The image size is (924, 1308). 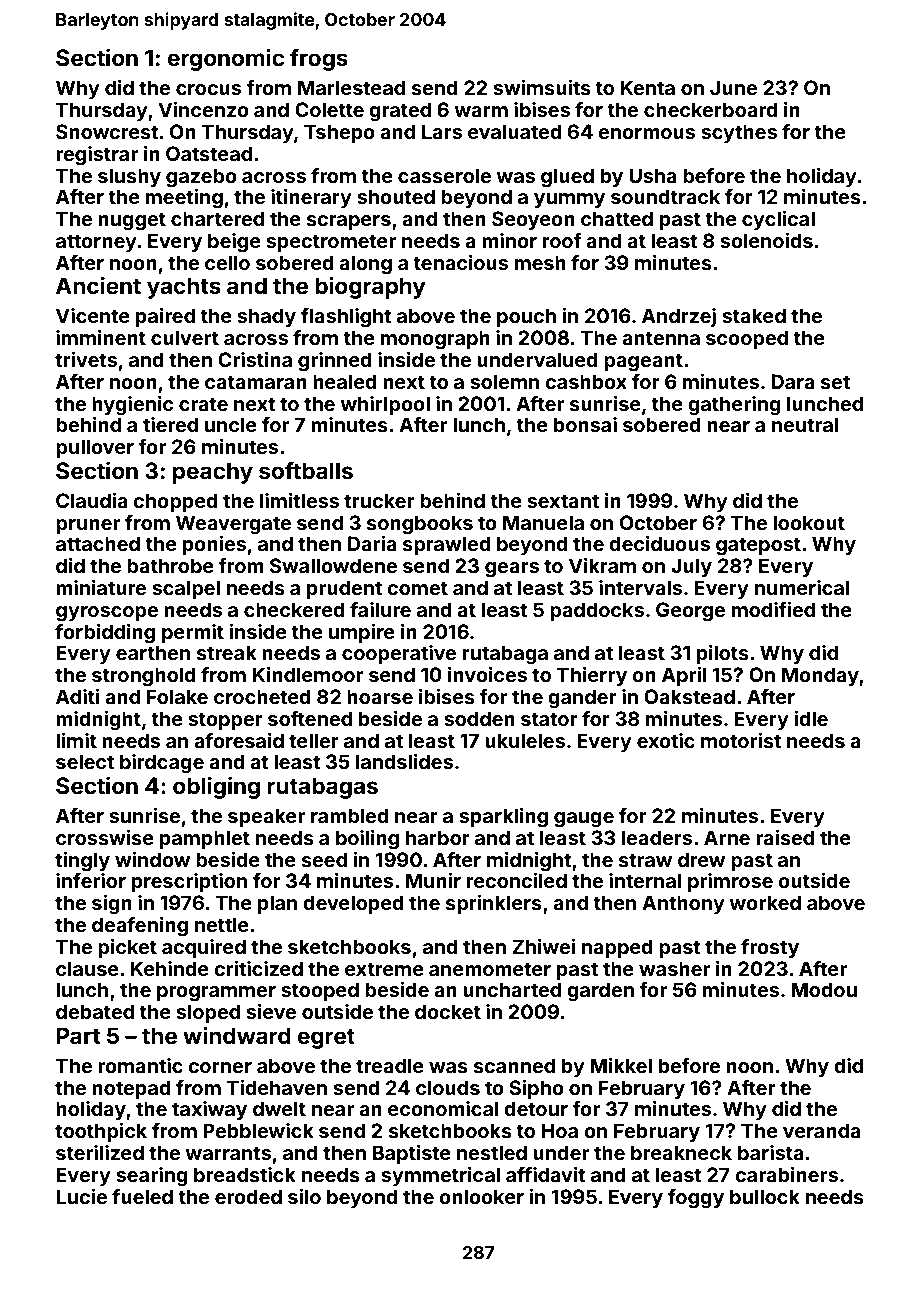 I want to click on chopped, so click(x=175, y=502).
